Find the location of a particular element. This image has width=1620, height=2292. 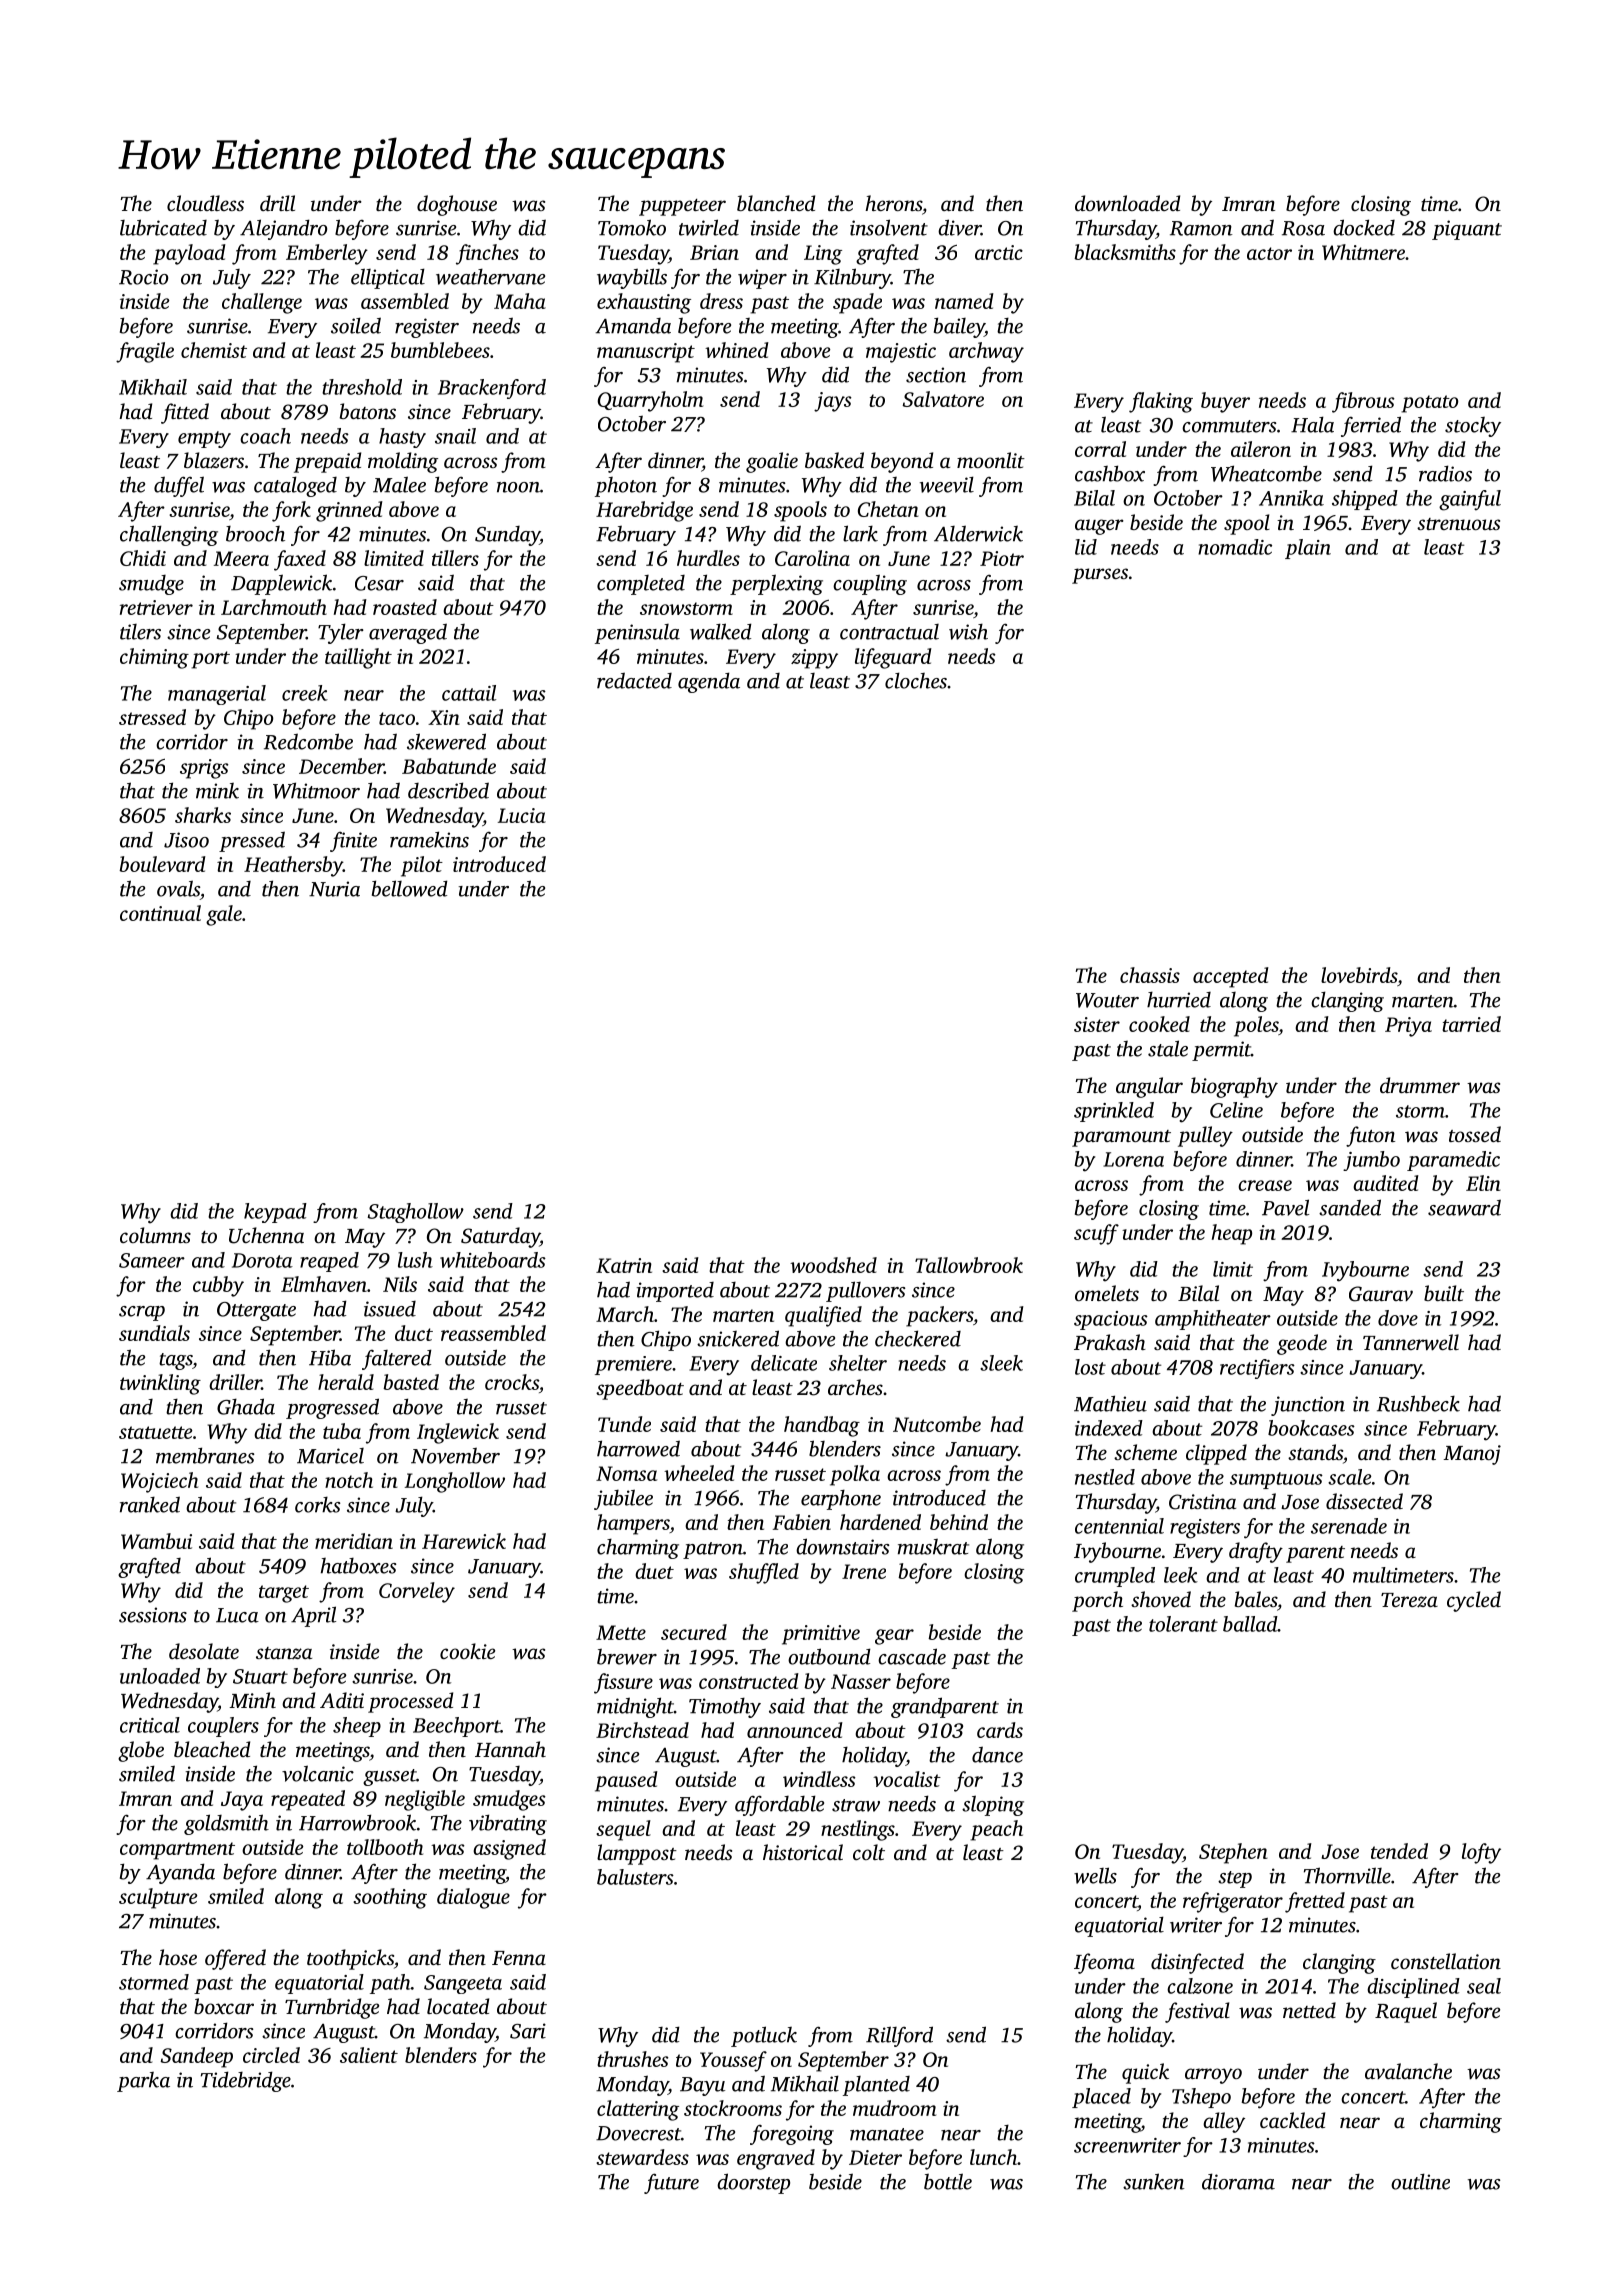

future is located at coordinates (671, 2183).
